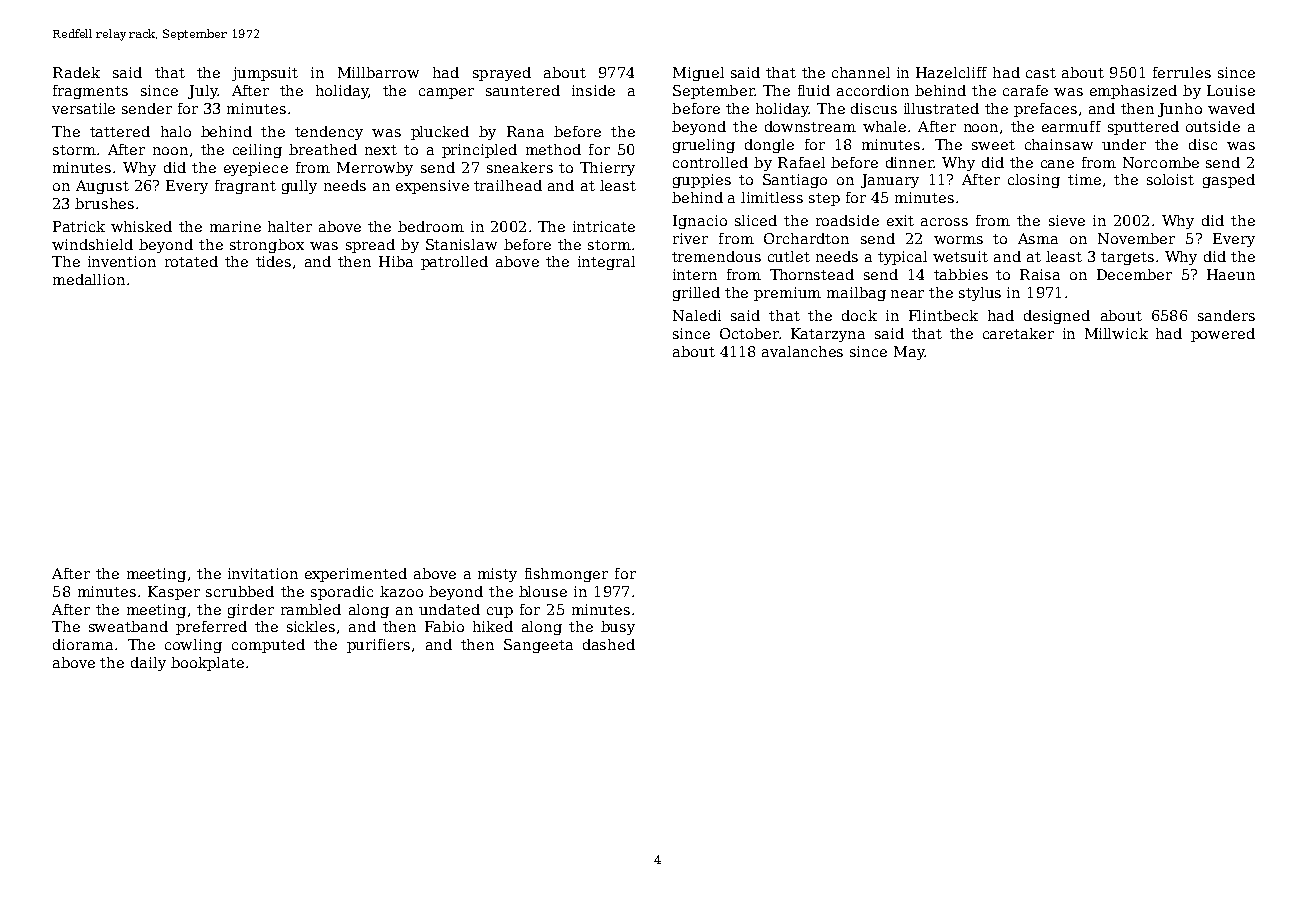 The width and height of the screenshot is (1308, 924). I want to click on sauntered, so click(523, 90).
